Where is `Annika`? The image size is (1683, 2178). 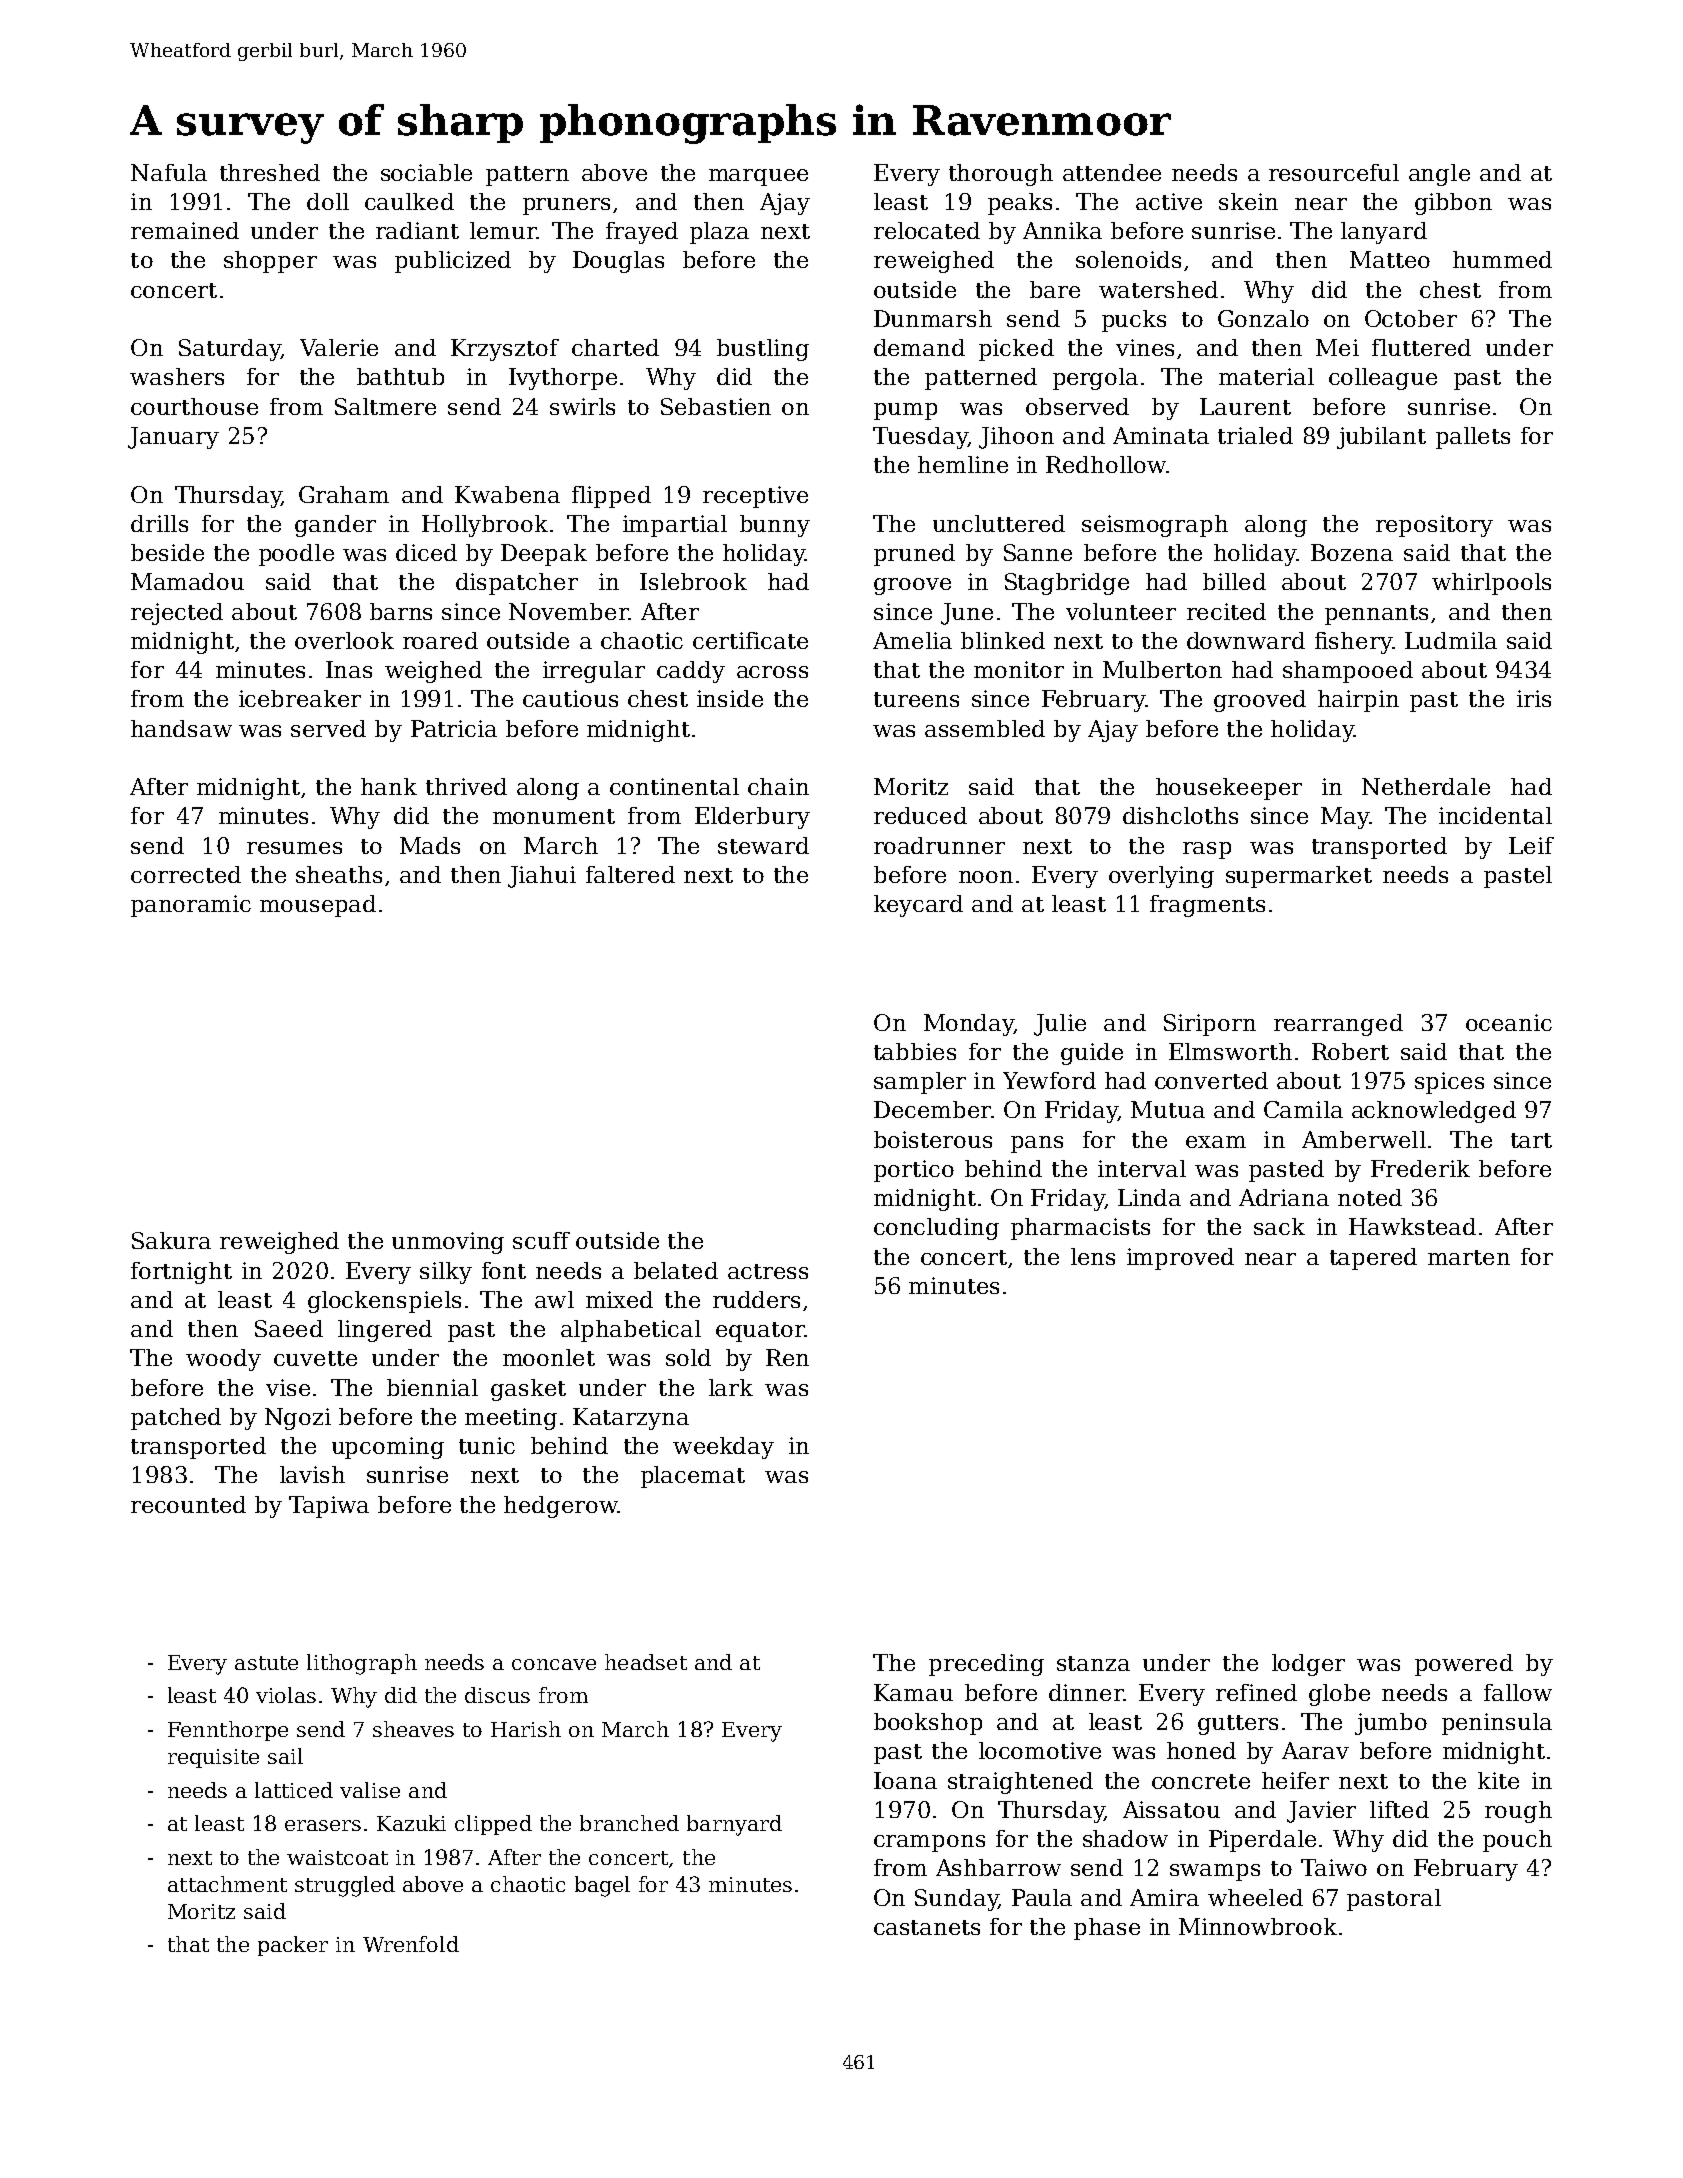
Annika is located at coordinates (1062, 230).
